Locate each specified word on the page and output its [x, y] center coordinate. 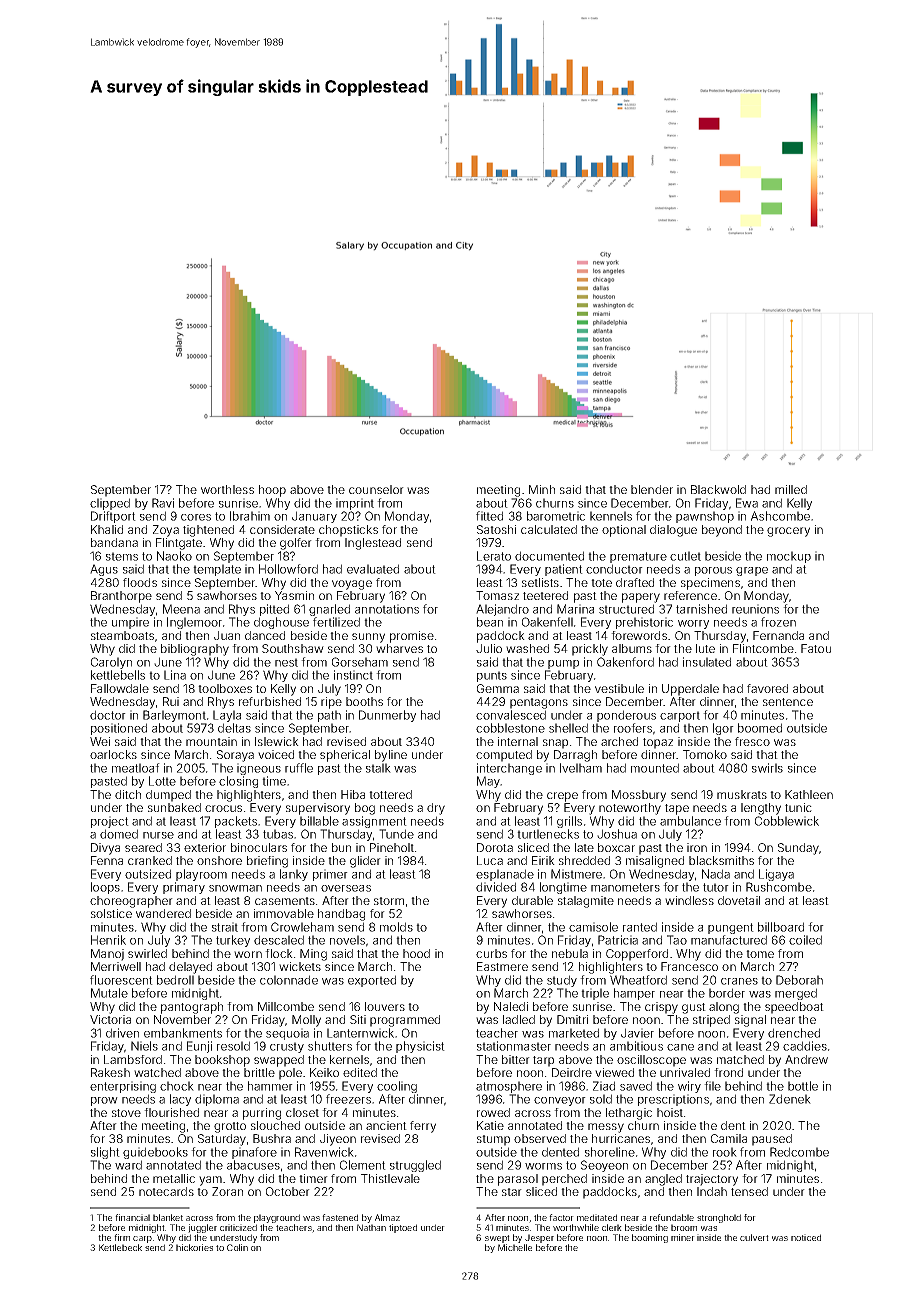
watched [157, 1072]
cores [196, 517]
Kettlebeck [120, 1247]
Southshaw [293, 648]
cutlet [685, 556]
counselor [376, 489]
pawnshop [705, 517]
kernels [349, 1059]
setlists [540, 582]
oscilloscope [651, 1061]
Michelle [515, 1247]
